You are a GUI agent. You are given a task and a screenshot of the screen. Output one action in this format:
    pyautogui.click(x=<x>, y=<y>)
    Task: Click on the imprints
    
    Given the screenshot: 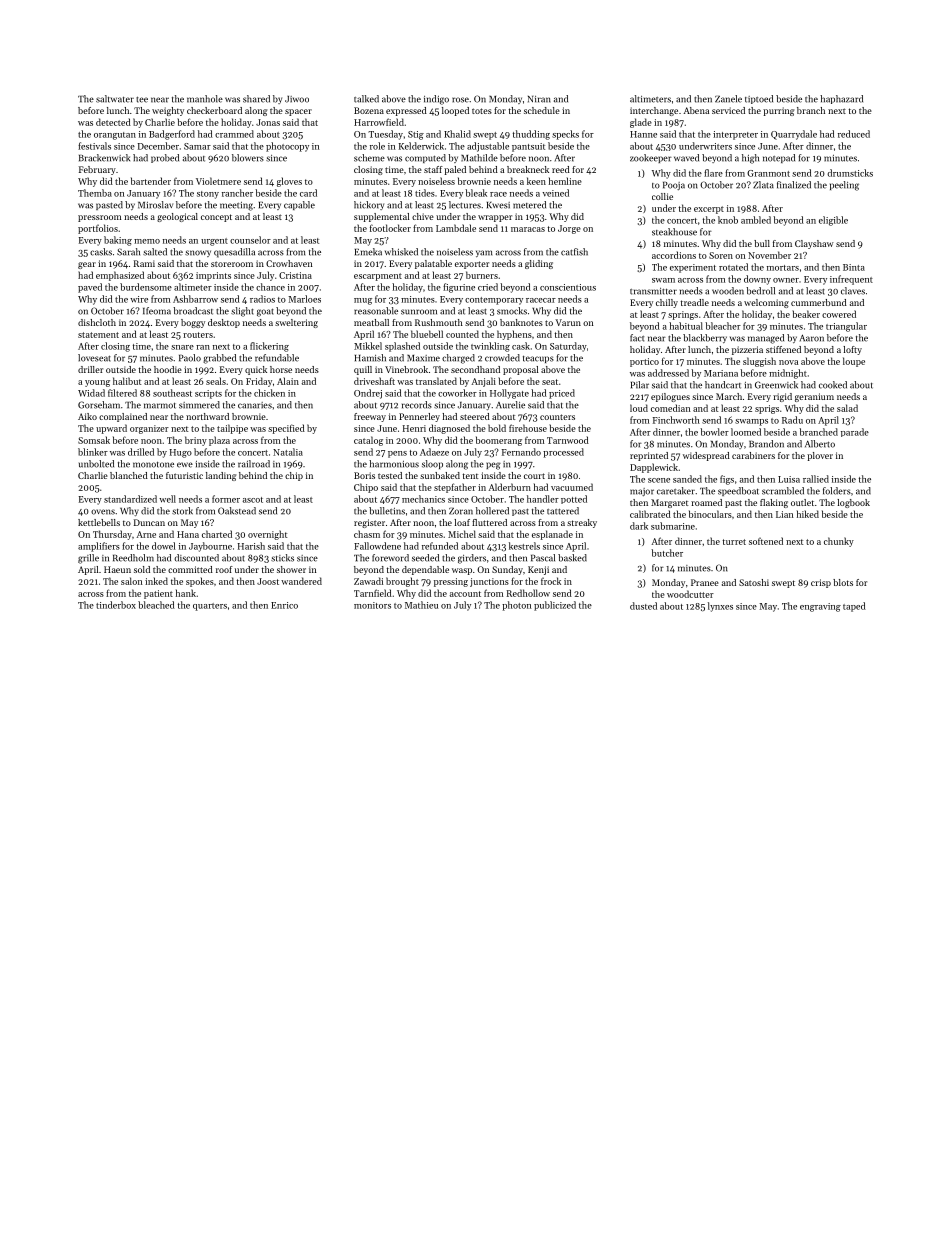 What is the action you would take?
    pyautogui.click(x=213, y=276)
